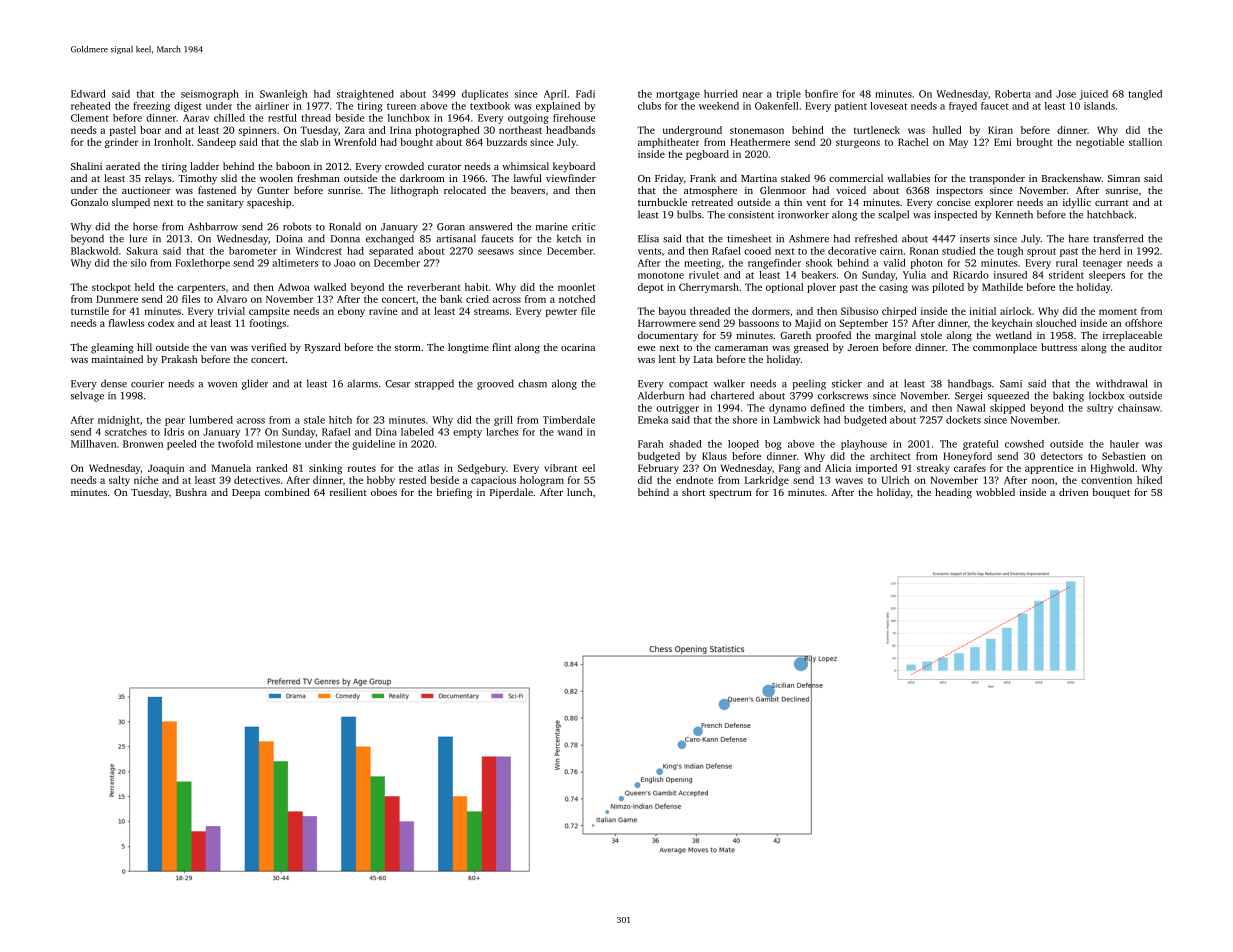 The image size is (1233, 952). Describe the element at coordinates (283, 95) in the screenshot. I see `Swanleigh` at that location.
